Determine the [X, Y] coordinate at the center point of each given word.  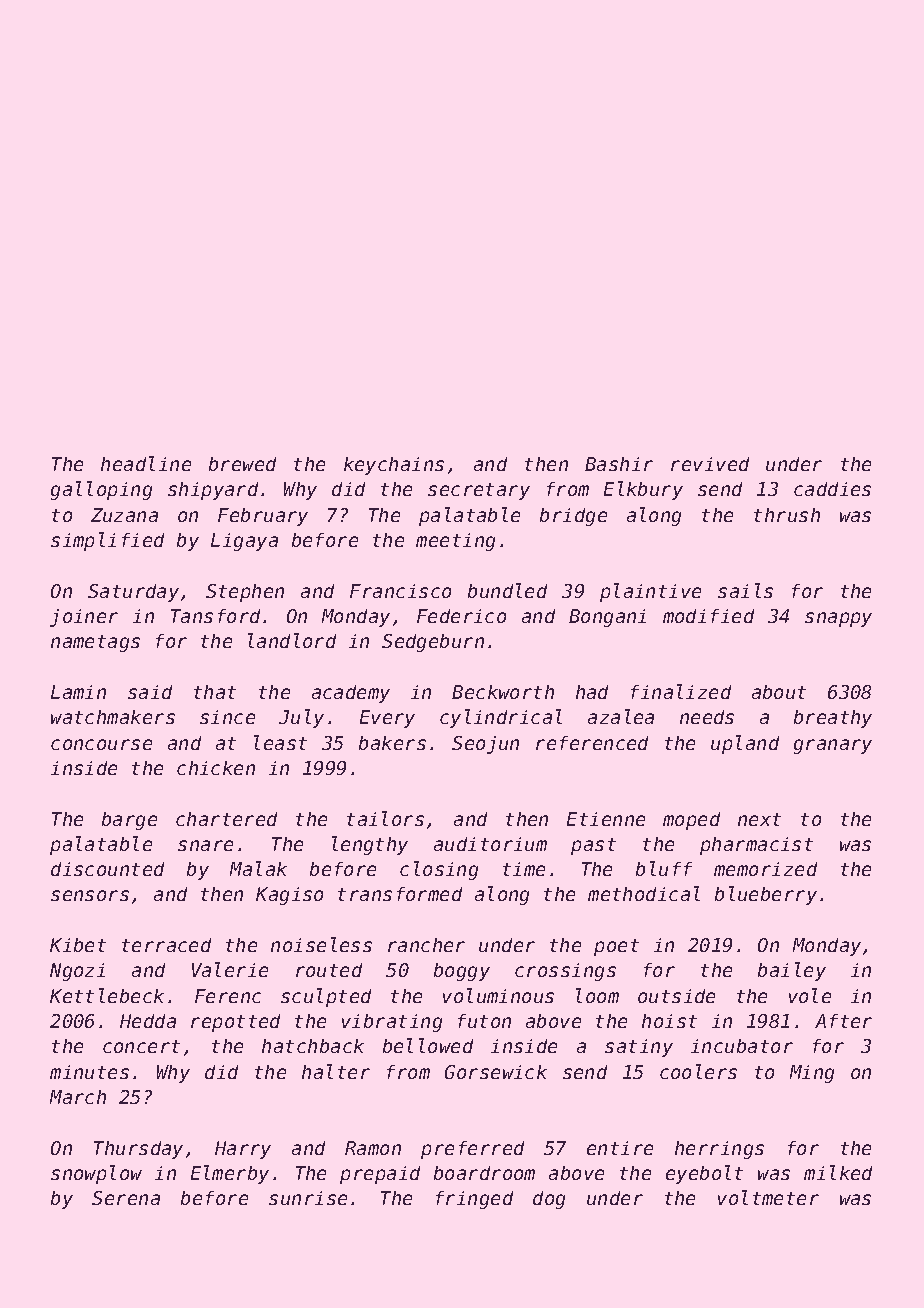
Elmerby [230, 1174]
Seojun [485, 745]
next [759, 819]
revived [710, 464]
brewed [242, 464]
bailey [792, 971]
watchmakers [113, 717]
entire [620, 1148]
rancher [426, 945]
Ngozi [77, 972]
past [593, 846]
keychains [394, 466]
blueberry [766, 895]
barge [129, 821]
